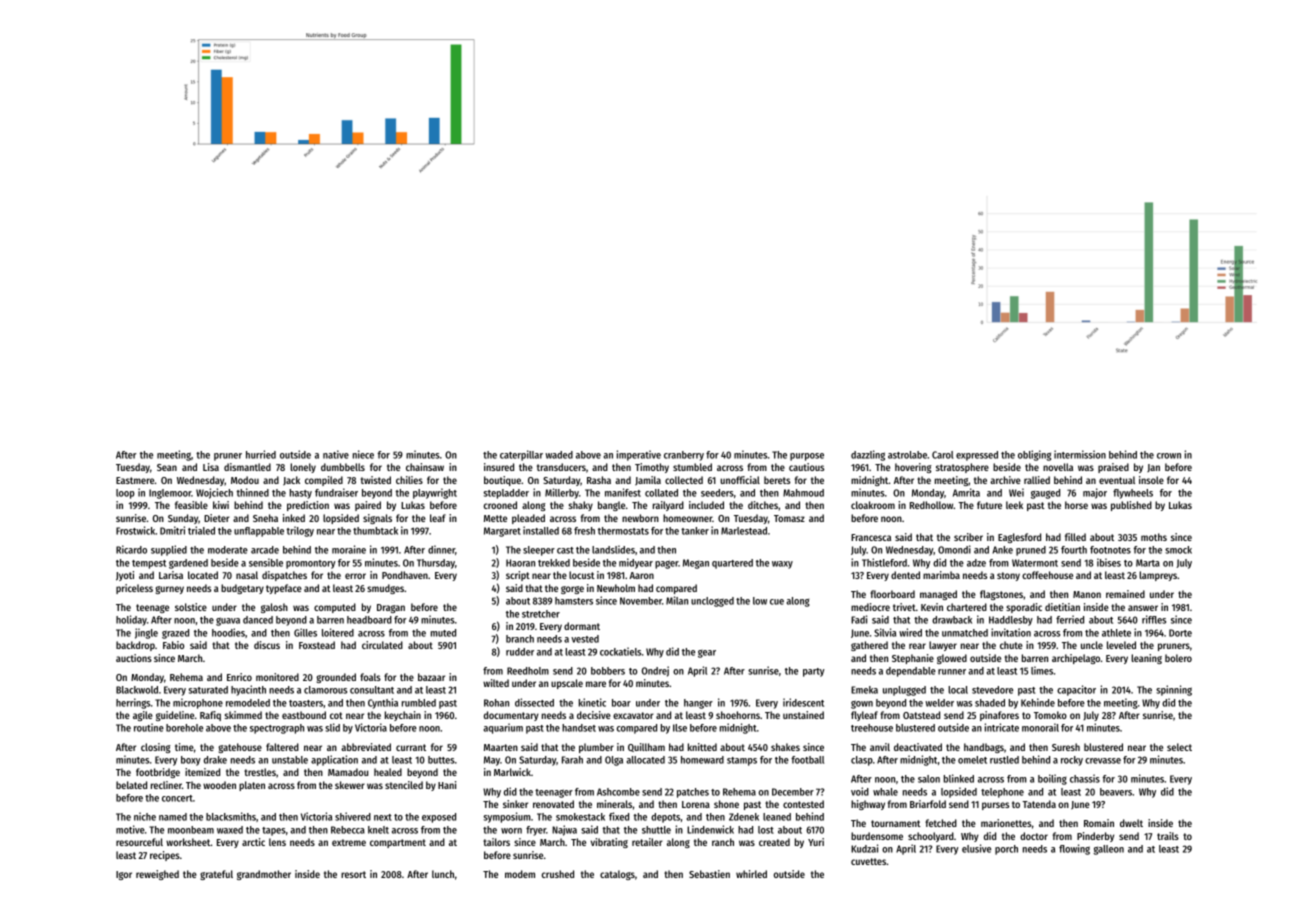 Image resolution: width=1308 pixels, height=924 pixels. What do you see at coordinates (336, 492) in the screenshot?
I see `fundraiser` at bounding box center [336, 492].
